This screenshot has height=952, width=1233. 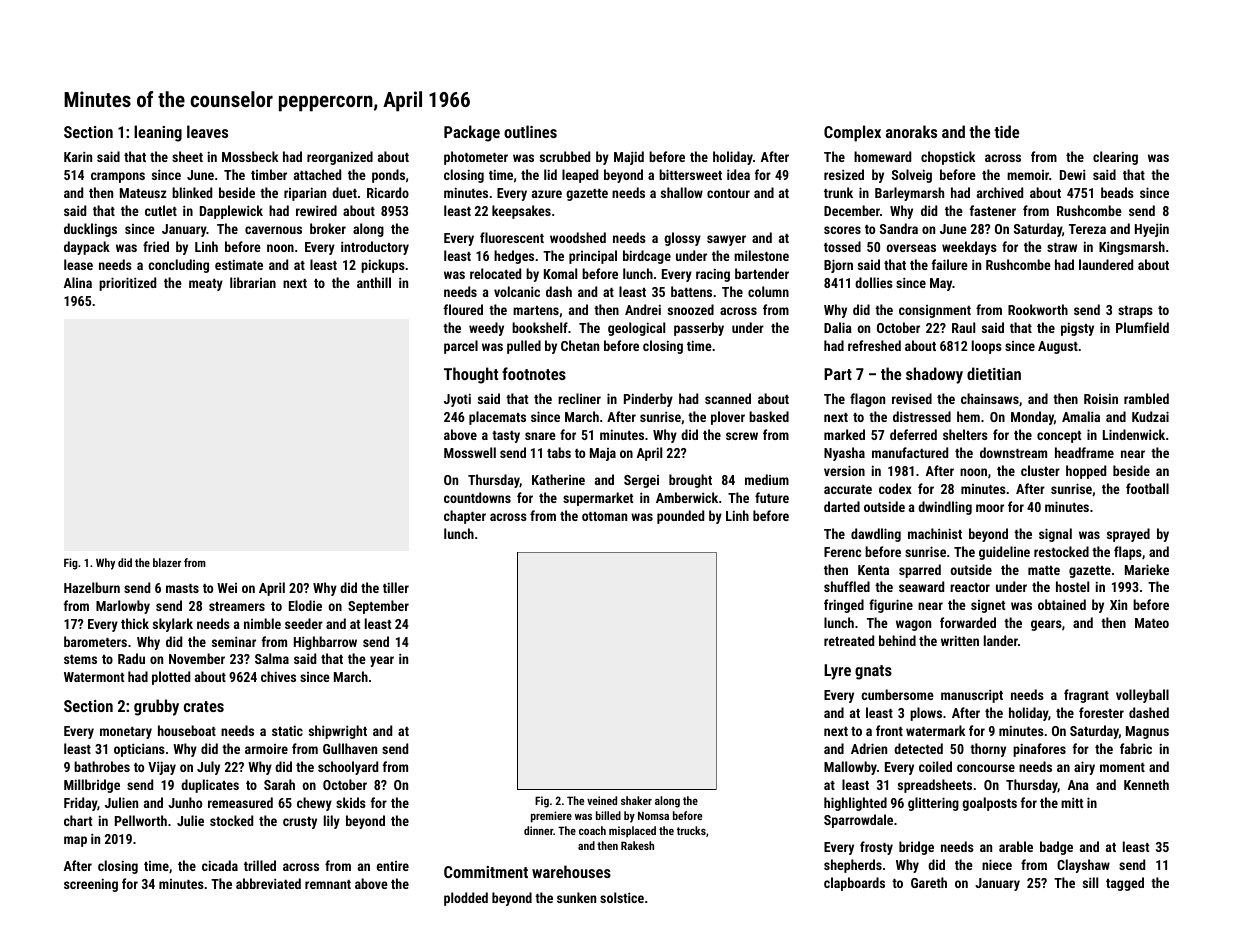 I want to click on snare, so click(x=540, y=436).
